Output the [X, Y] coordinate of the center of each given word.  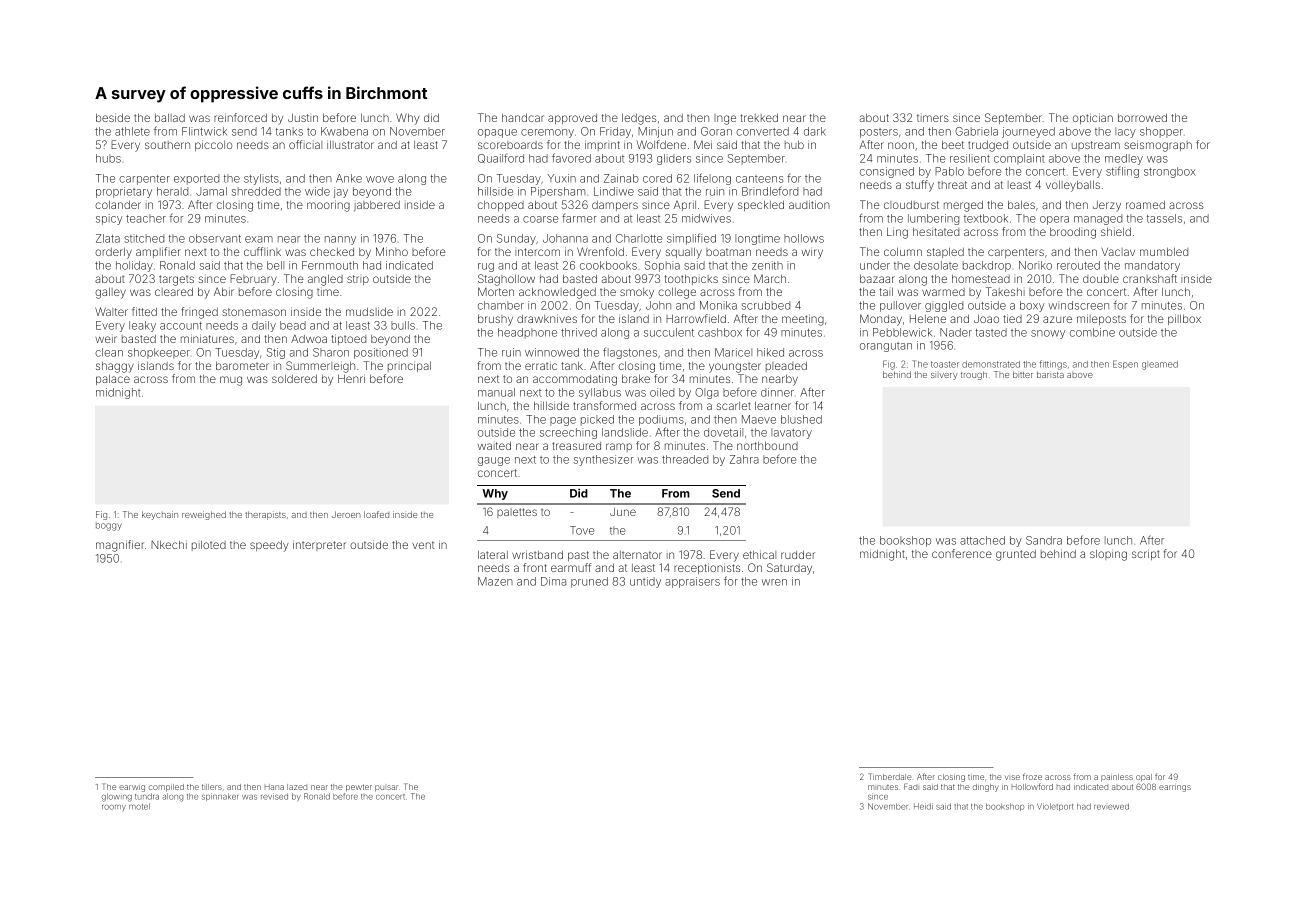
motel [139, 806]
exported [196, 179]
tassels [1164, 218]
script [1146, 554]
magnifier [120, 546]
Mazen [495, 581]
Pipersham [558, 192]
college [677, 293]
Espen [1125, 364]
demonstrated [991, 364]
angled [325, 280]
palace [113, 380]
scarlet [734, 406]
